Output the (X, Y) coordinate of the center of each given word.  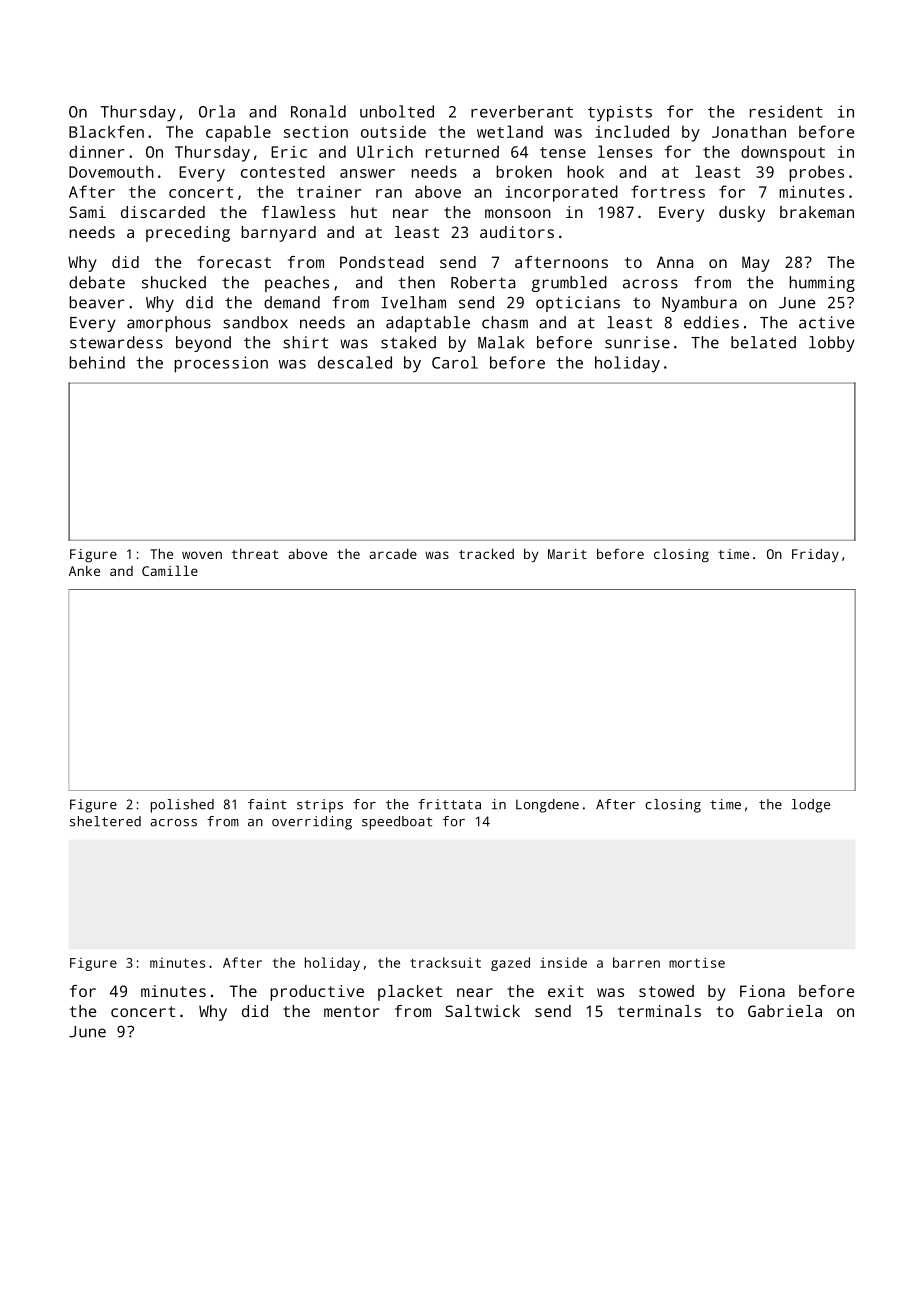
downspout (783, 153)
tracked (486, 553)
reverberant (522, 111)
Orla (217, 111)
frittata (449, 804)
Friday (815, 555)
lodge (811, 806)
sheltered (105, 821)
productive (317, 993)
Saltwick (482, 1011)
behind (97, 362)
